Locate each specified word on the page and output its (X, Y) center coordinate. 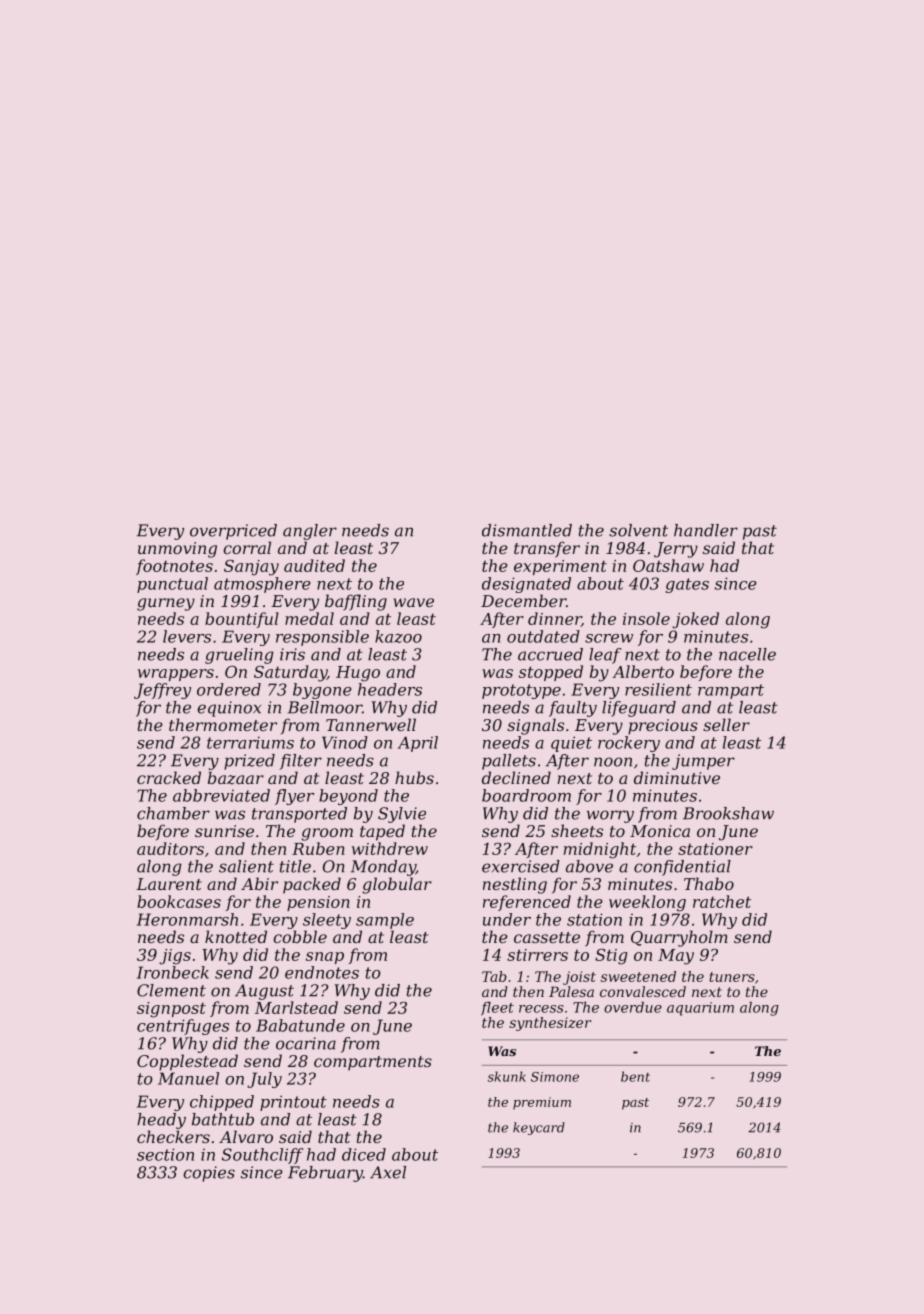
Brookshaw (728, 813)
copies (209, 1174)
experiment (560, 567)
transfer (547, 549)
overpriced (233, 532)
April (418, 744)
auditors (170, 848)
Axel (388, 1172)
